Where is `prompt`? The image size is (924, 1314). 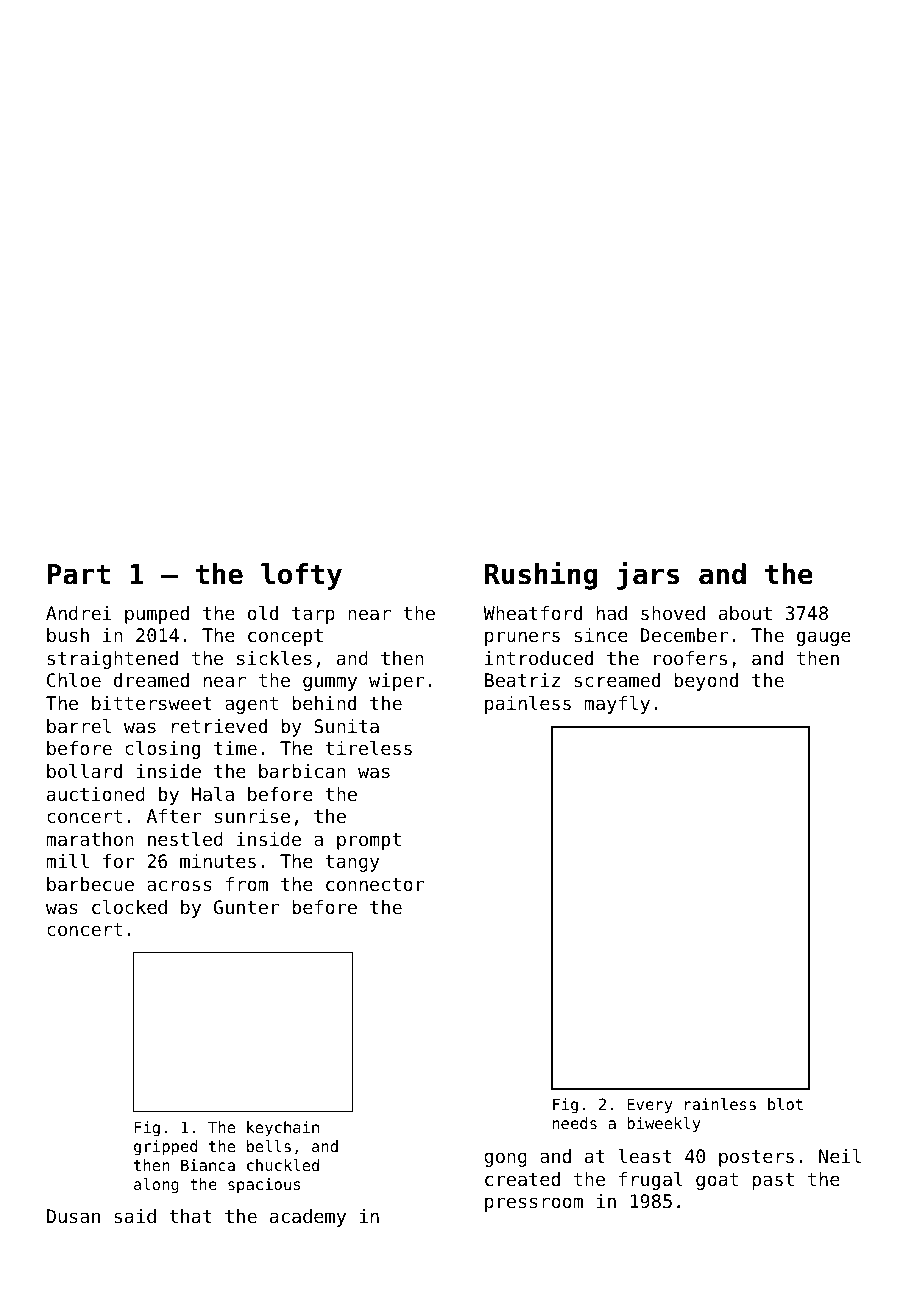
prompt is located at coordinates (369, 841).
